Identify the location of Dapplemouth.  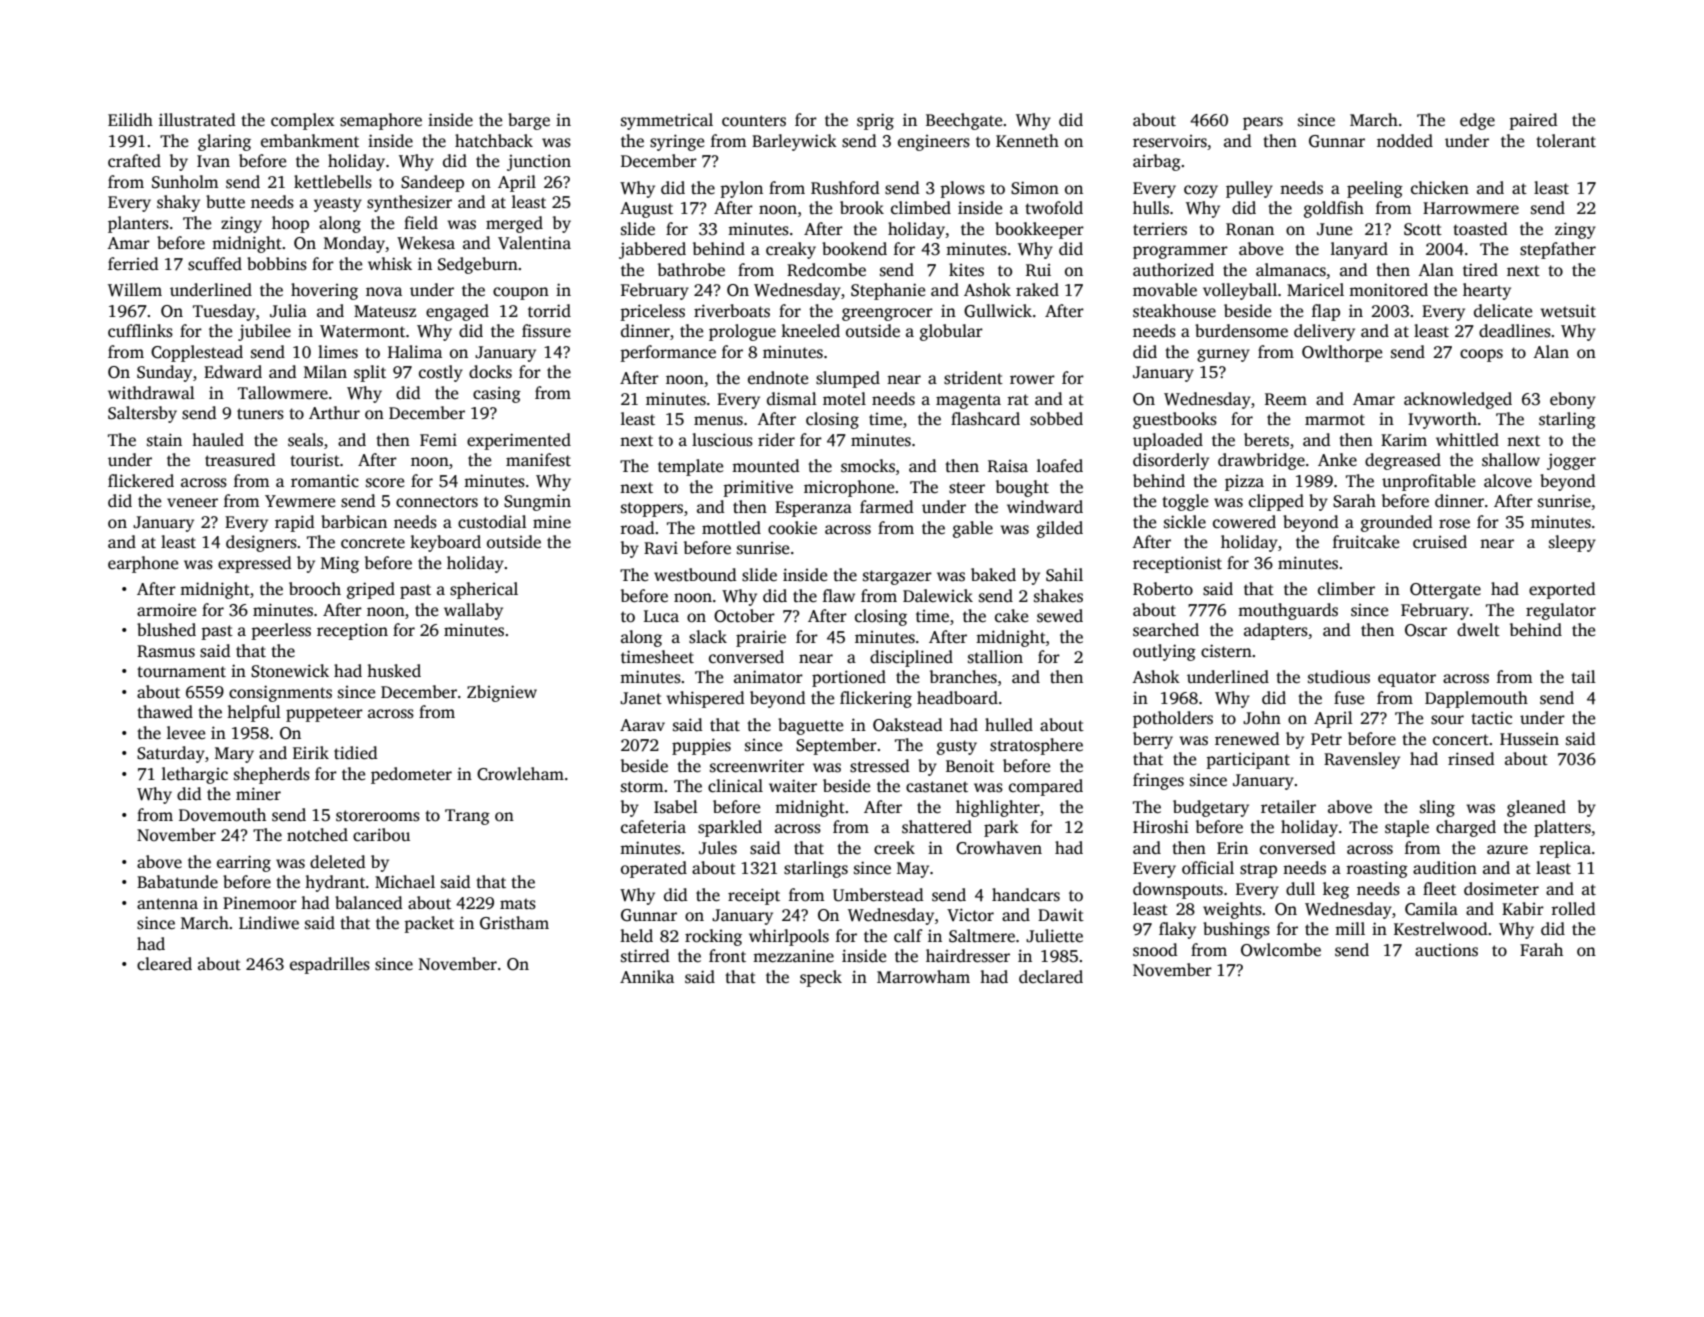
(1476, 699).
